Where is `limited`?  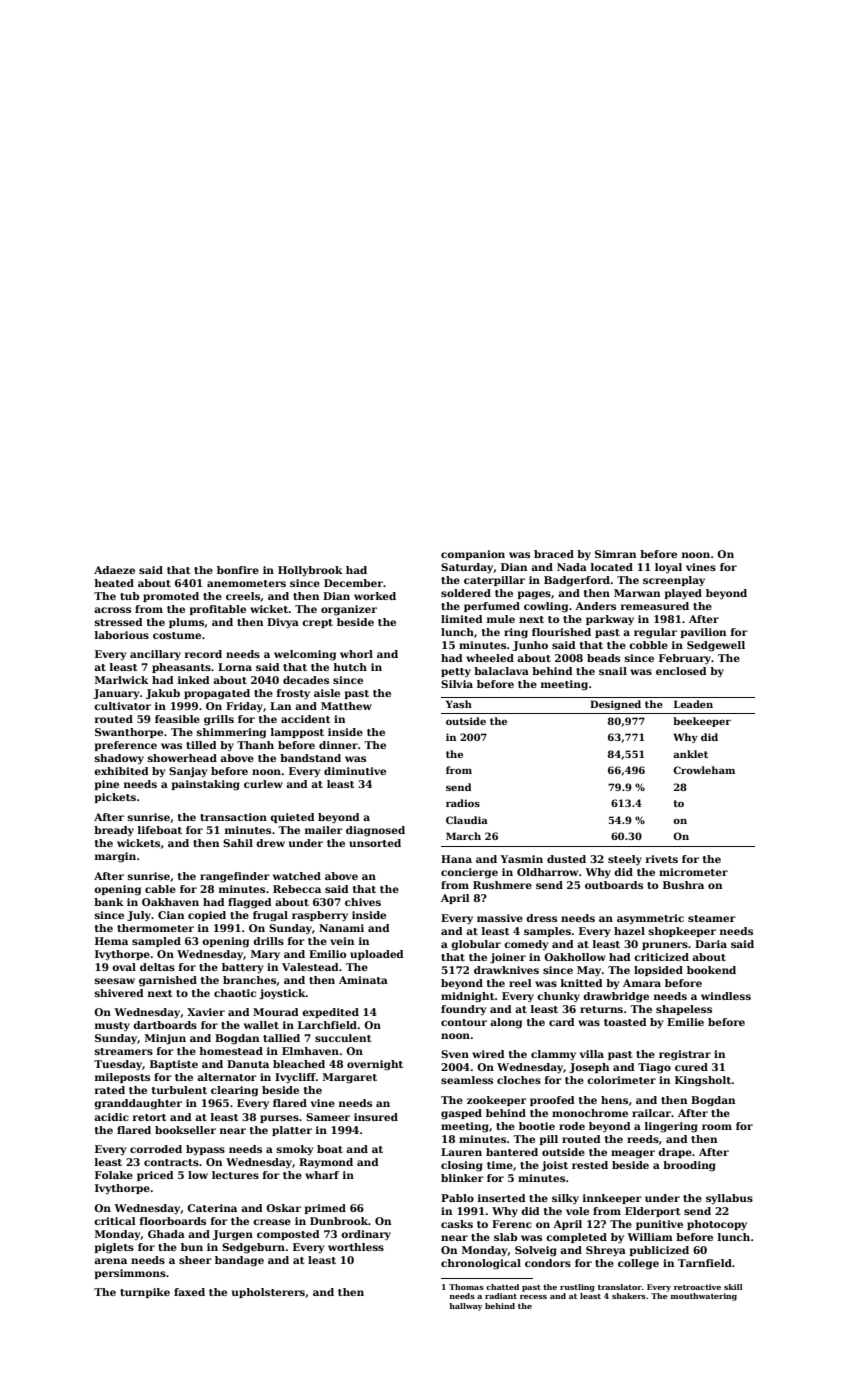 limited is located at coordinates (462, 619).
